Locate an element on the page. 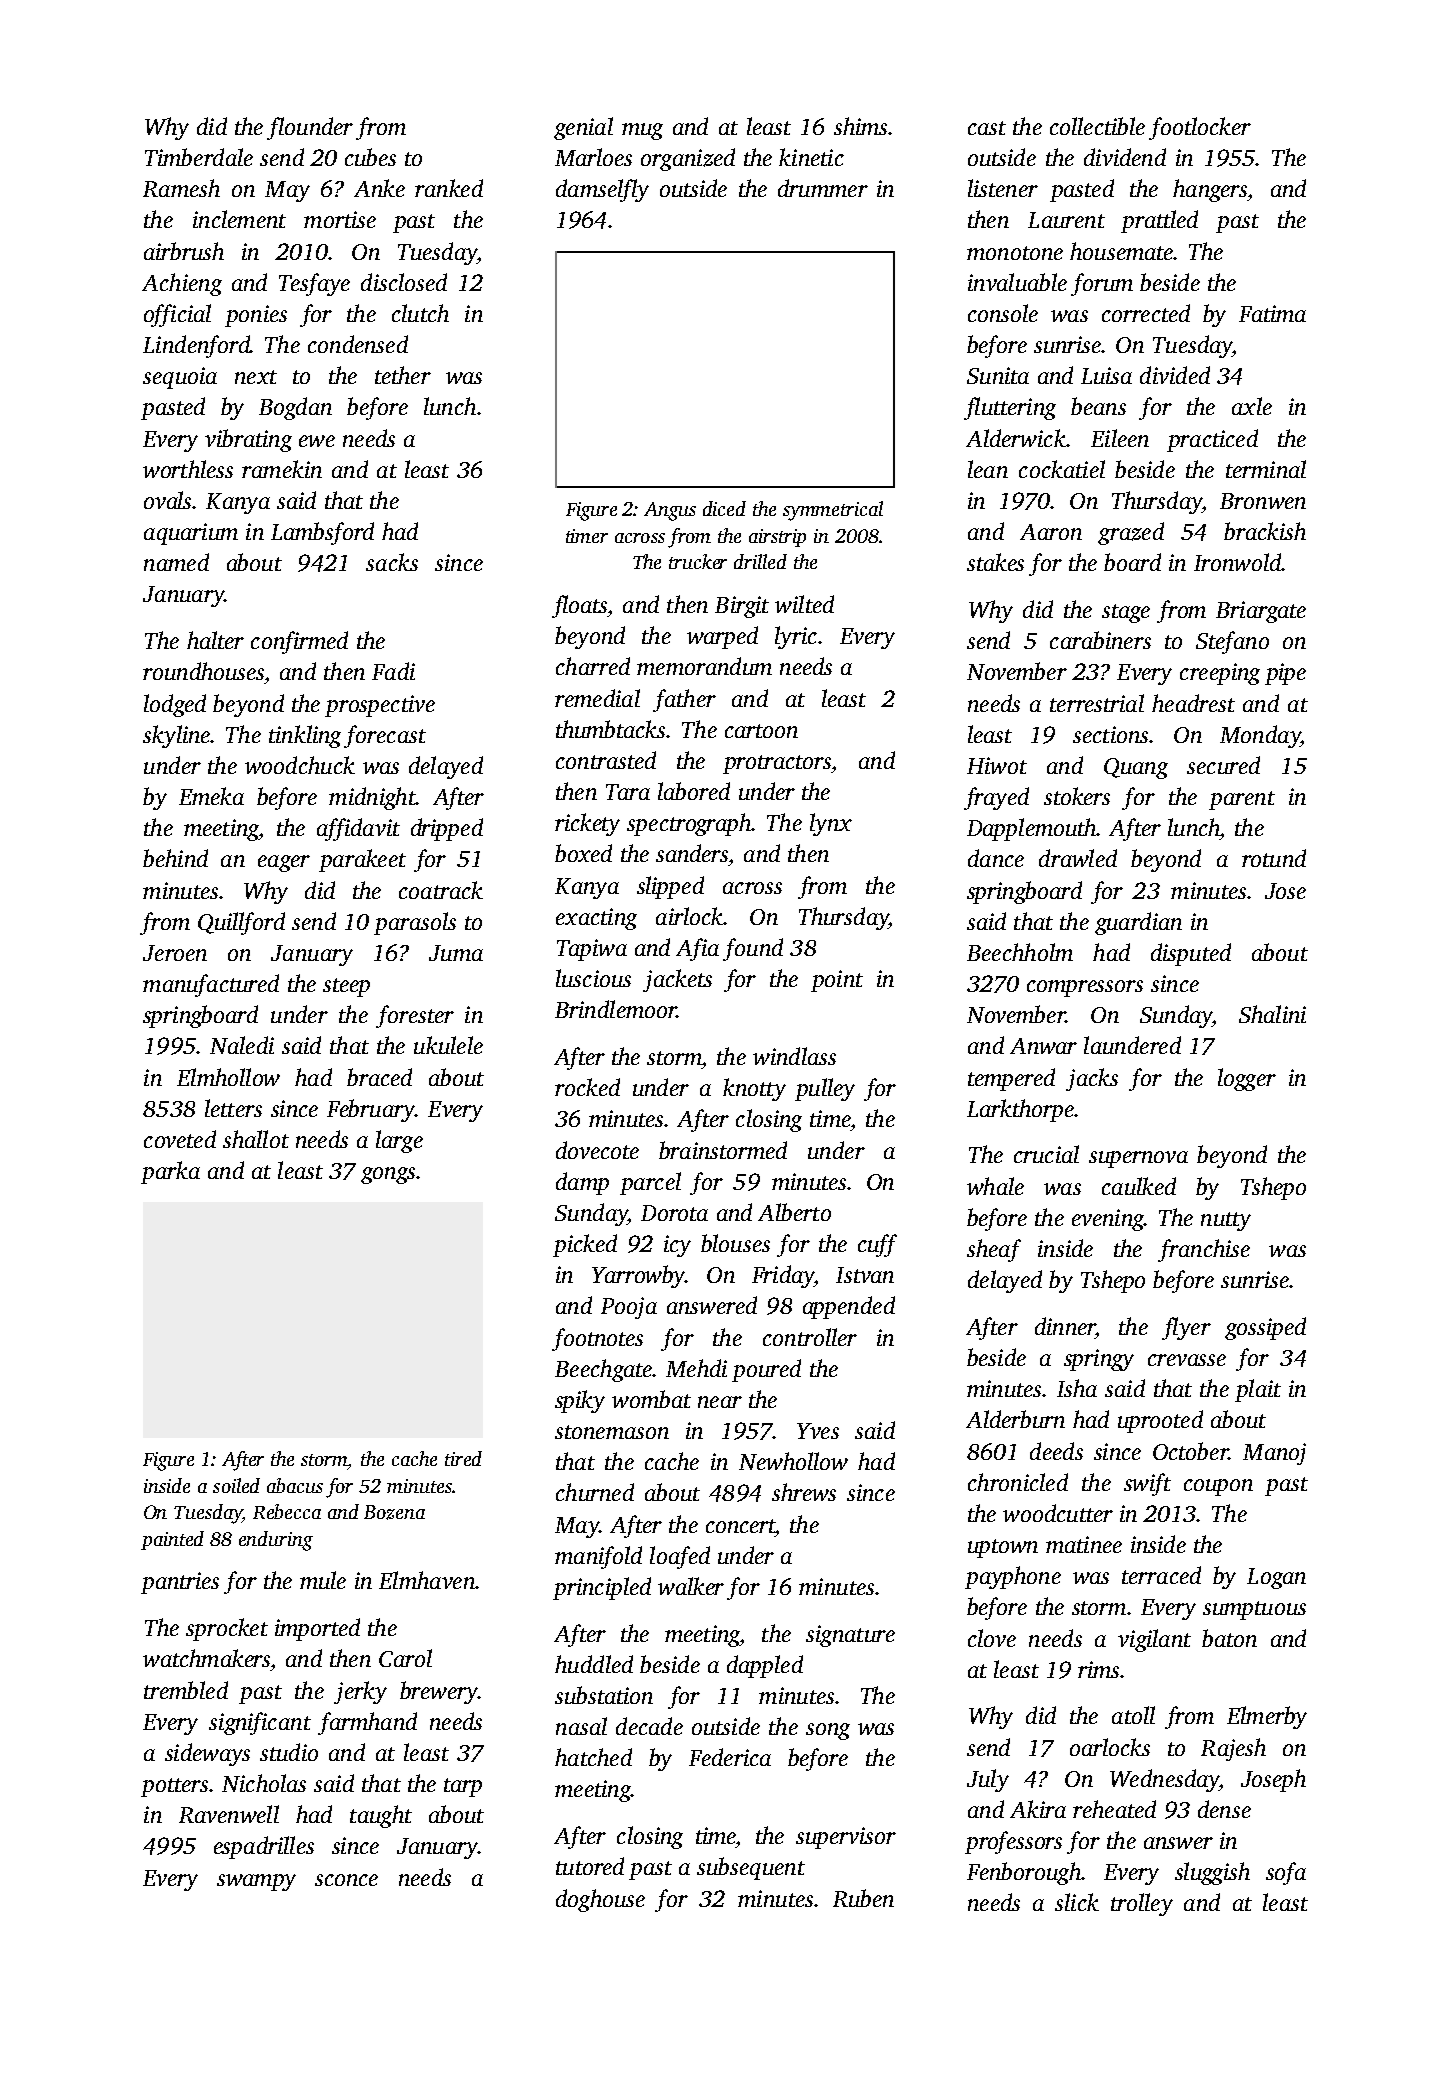  jacks is located at coordinates (1092, 1079).
